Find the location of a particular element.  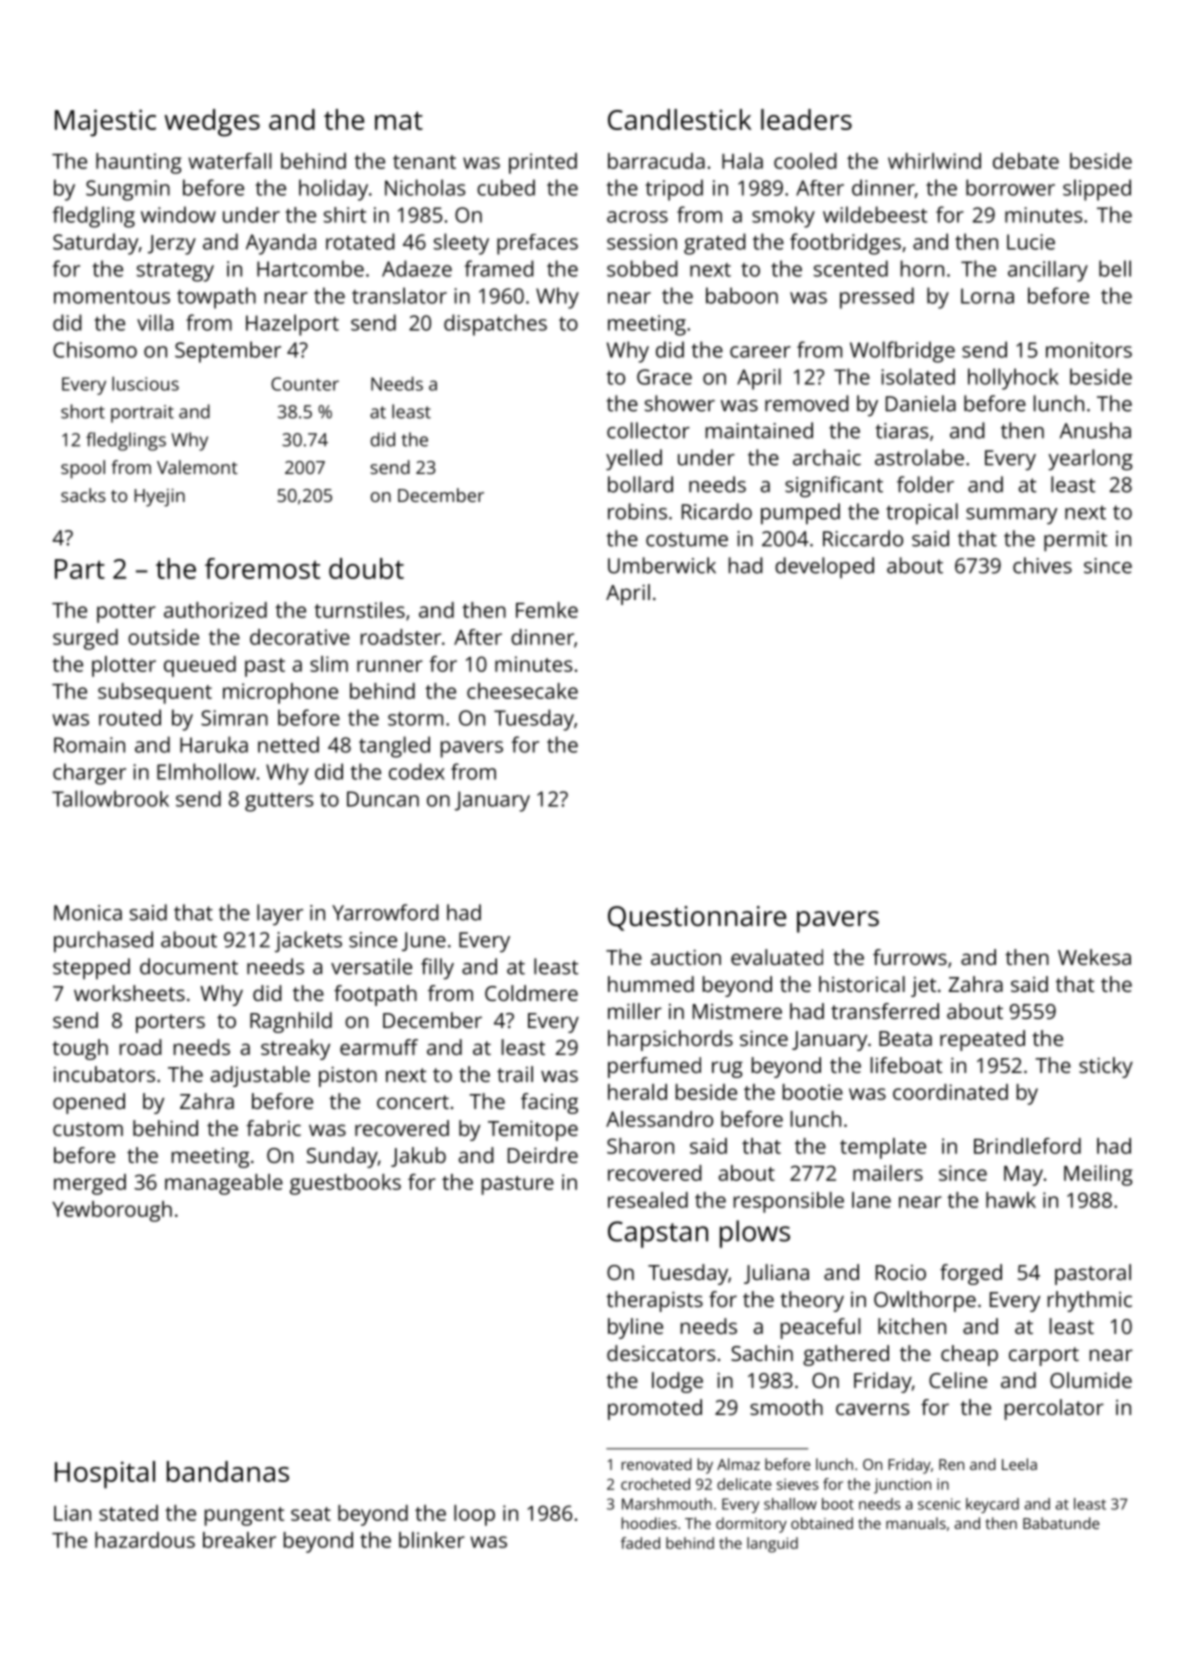

session is located at coordinates (642, 242).
